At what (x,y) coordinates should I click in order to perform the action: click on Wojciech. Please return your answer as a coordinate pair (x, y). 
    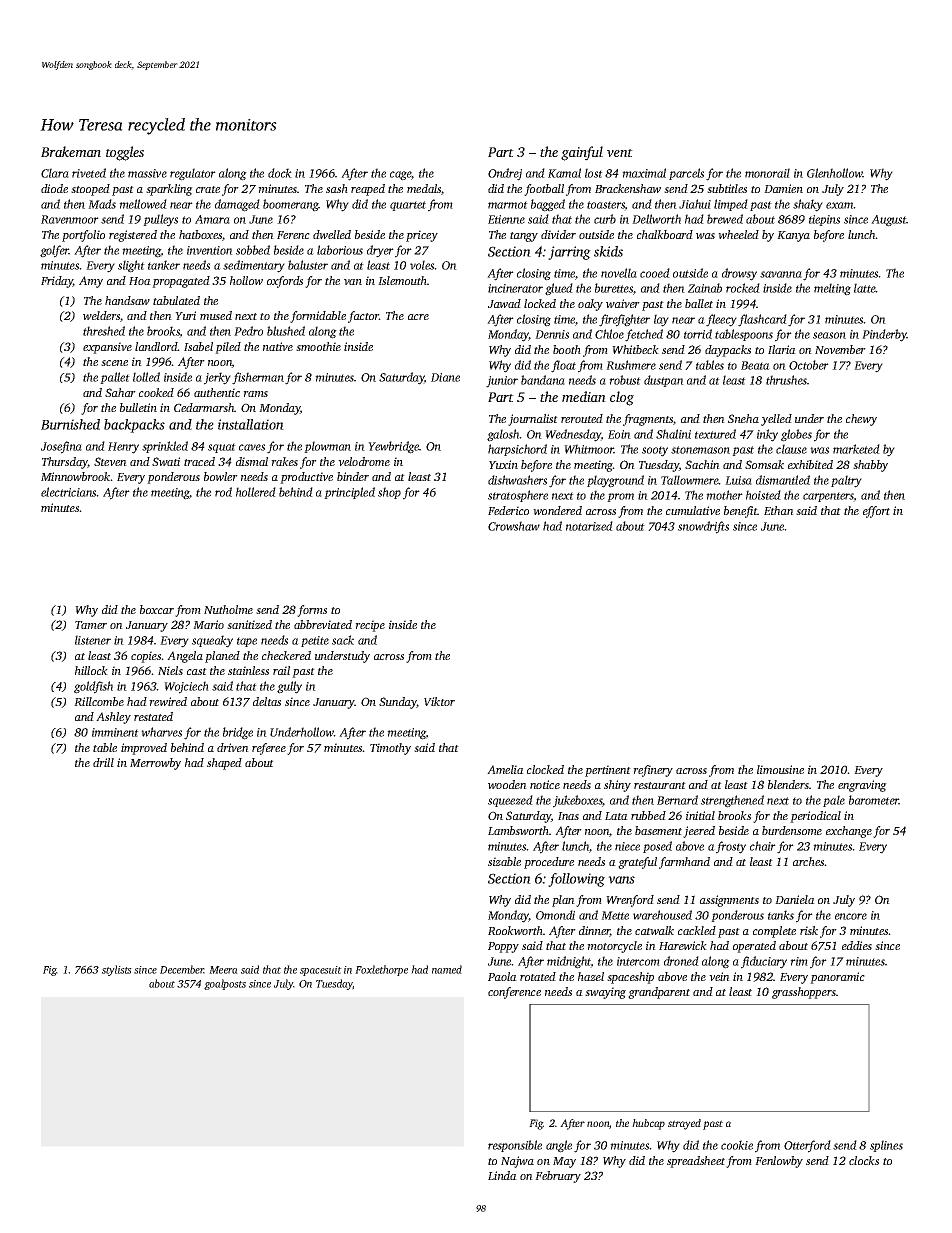
    Looking at the image, I should click on (186, 687).
